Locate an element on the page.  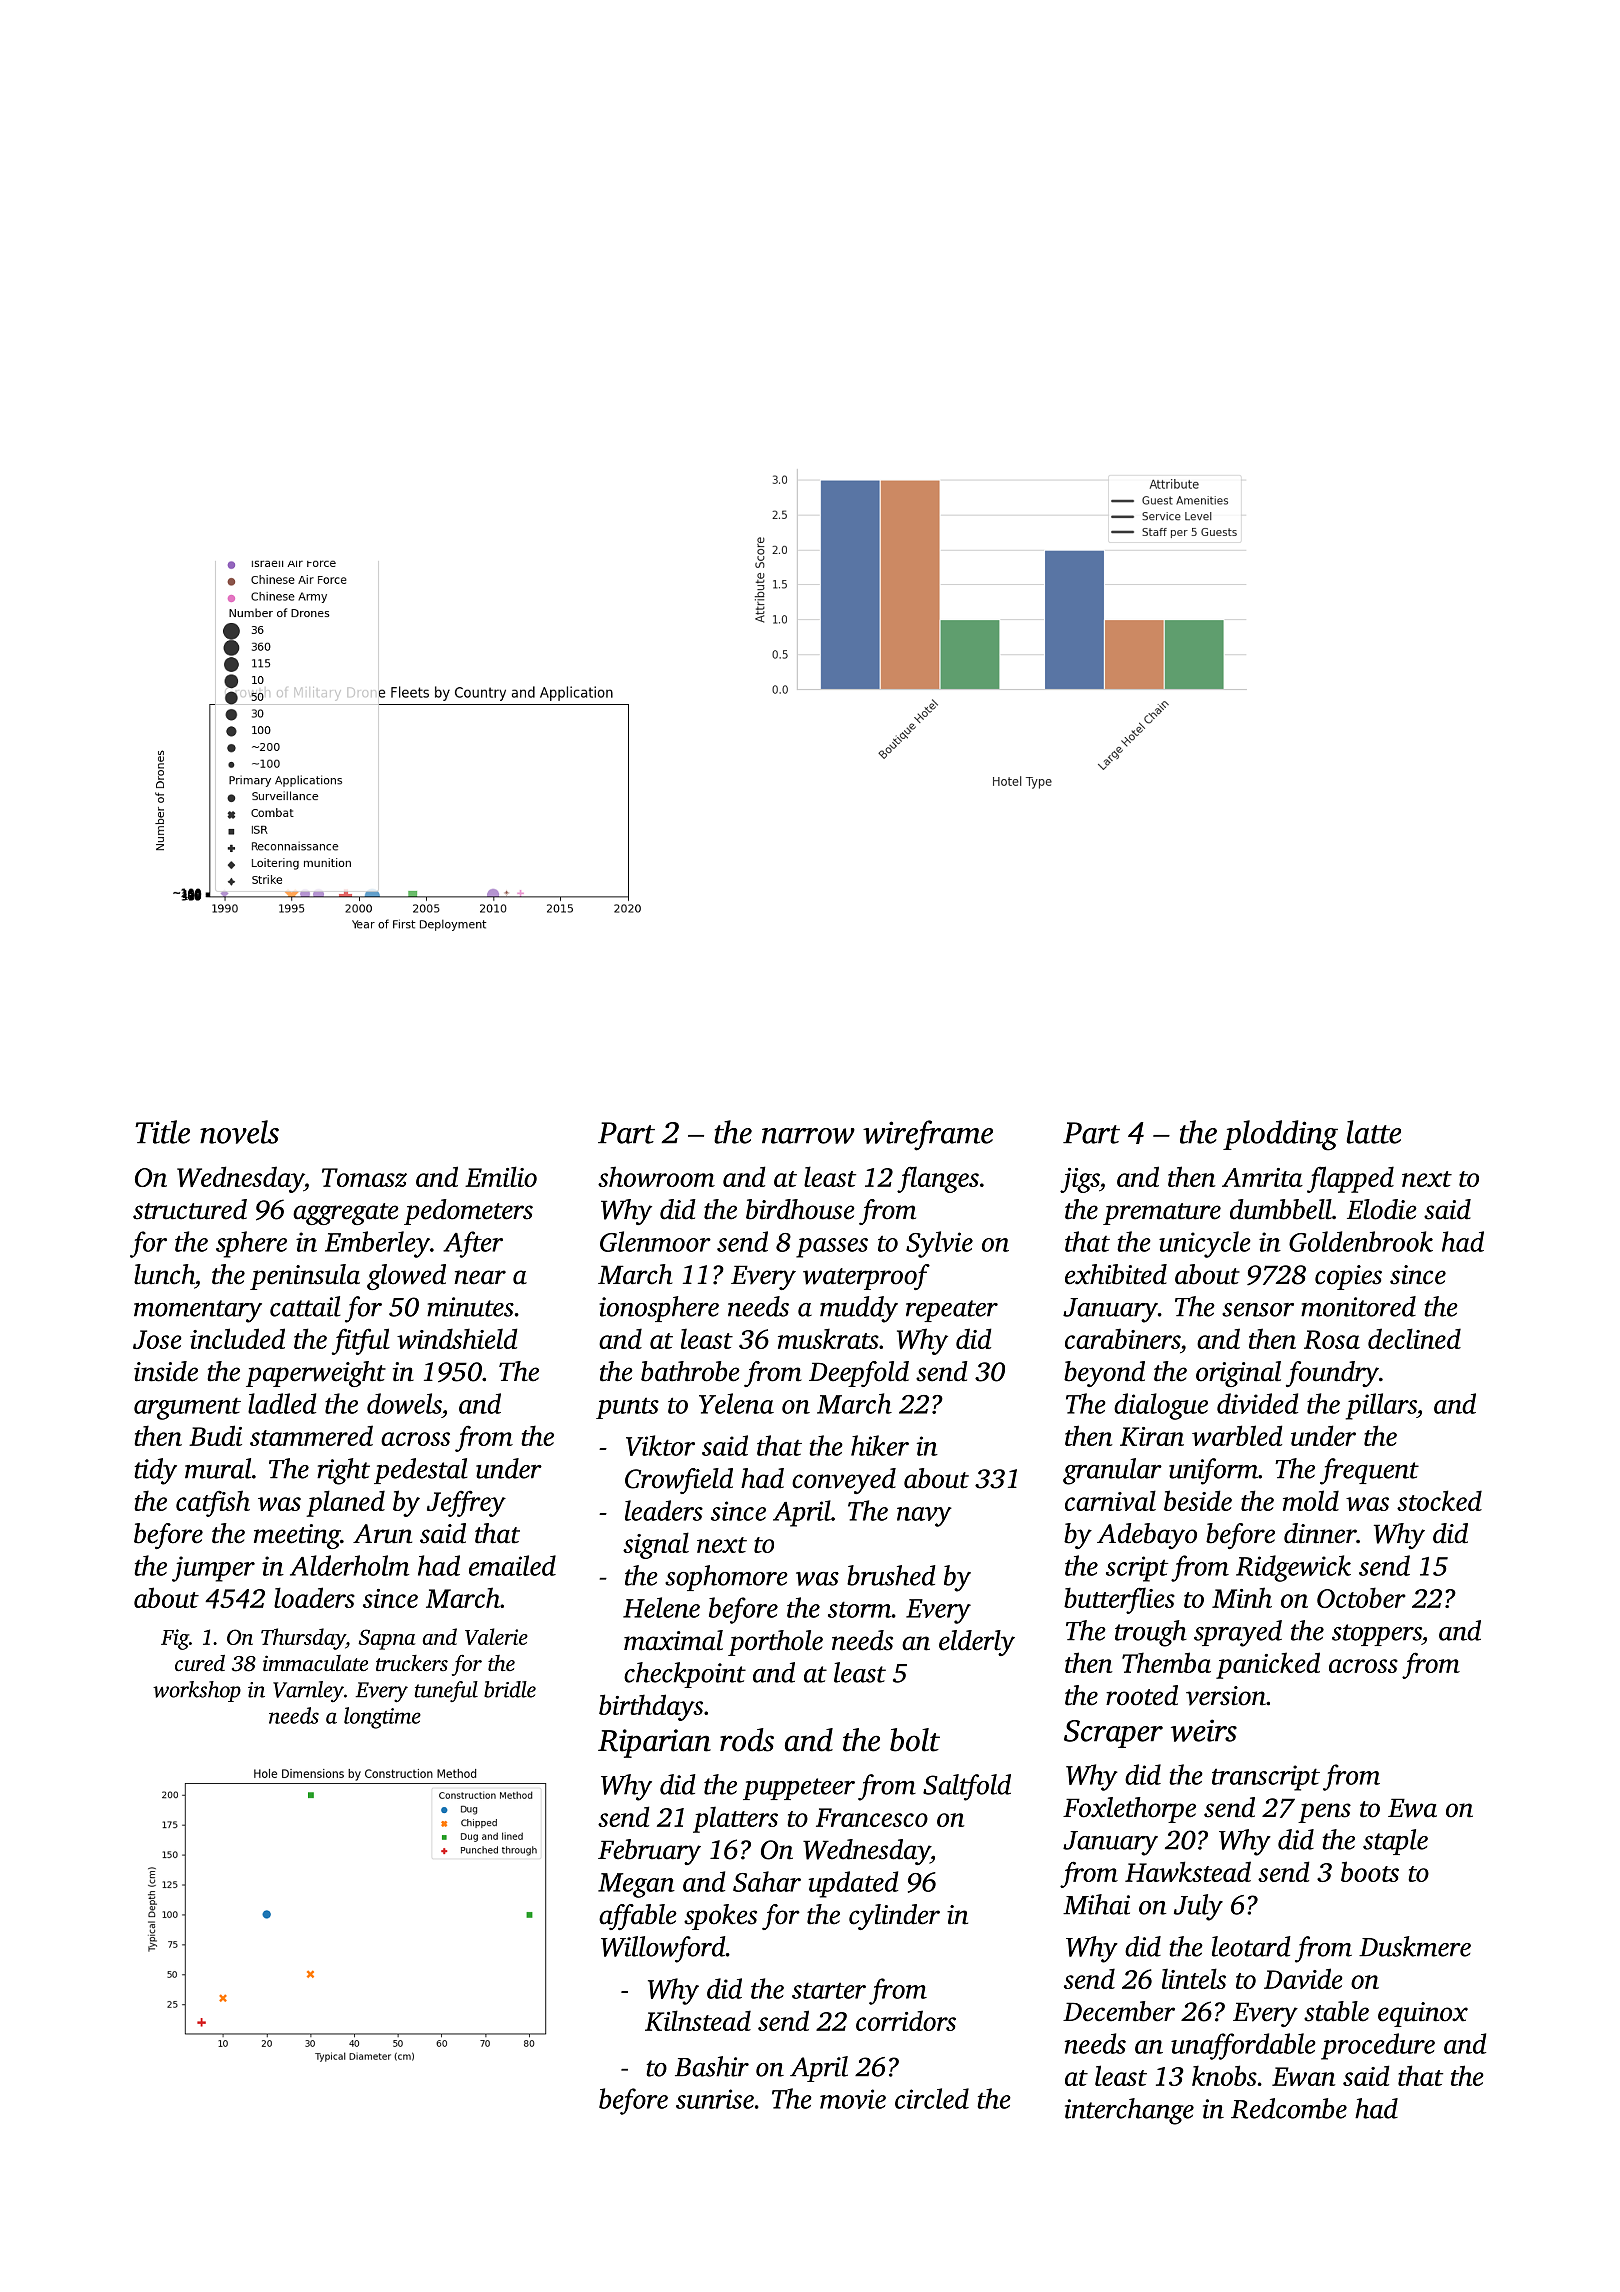
ladled is located at coordinates (282, 1403).
